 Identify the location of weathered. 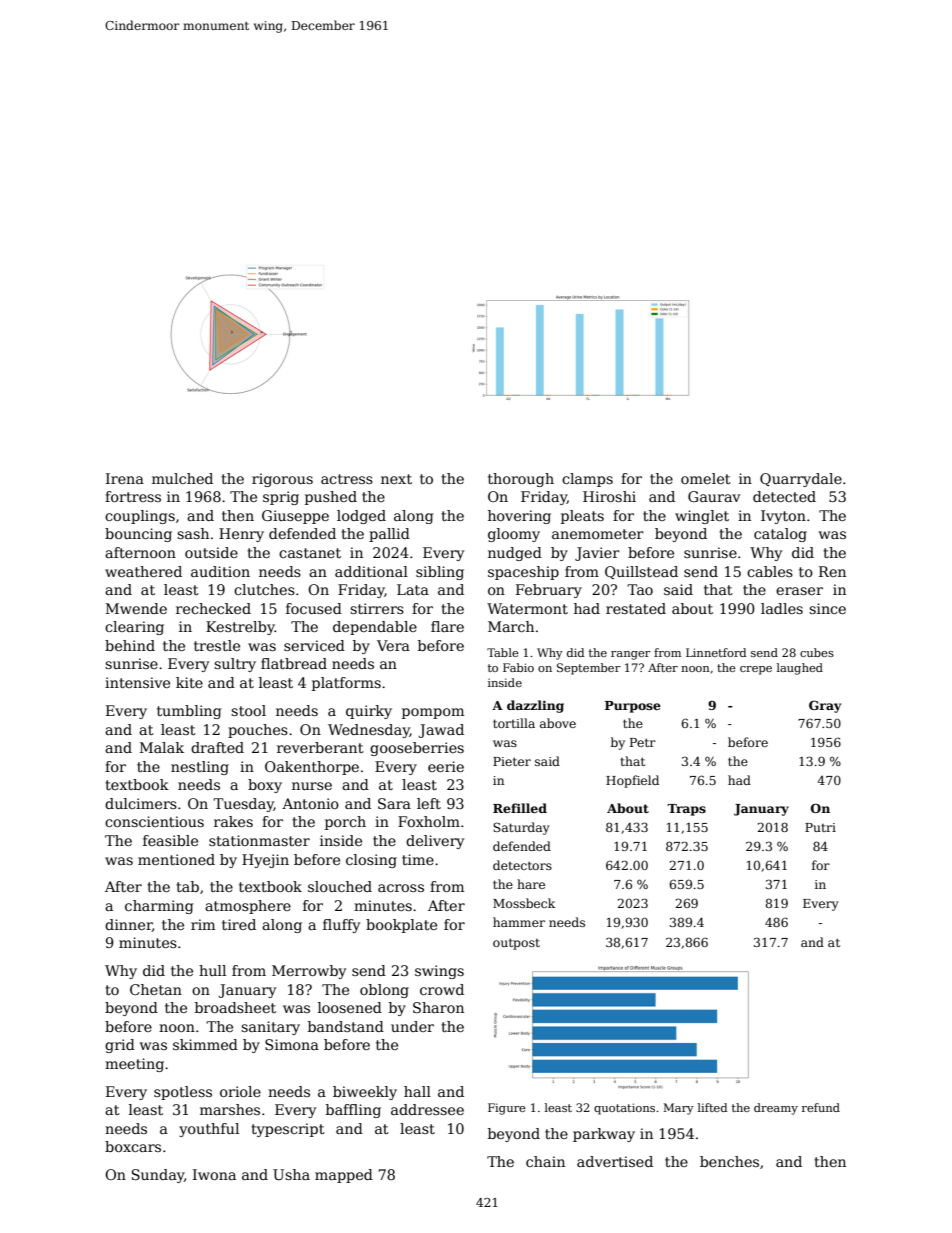
(143, 571).
